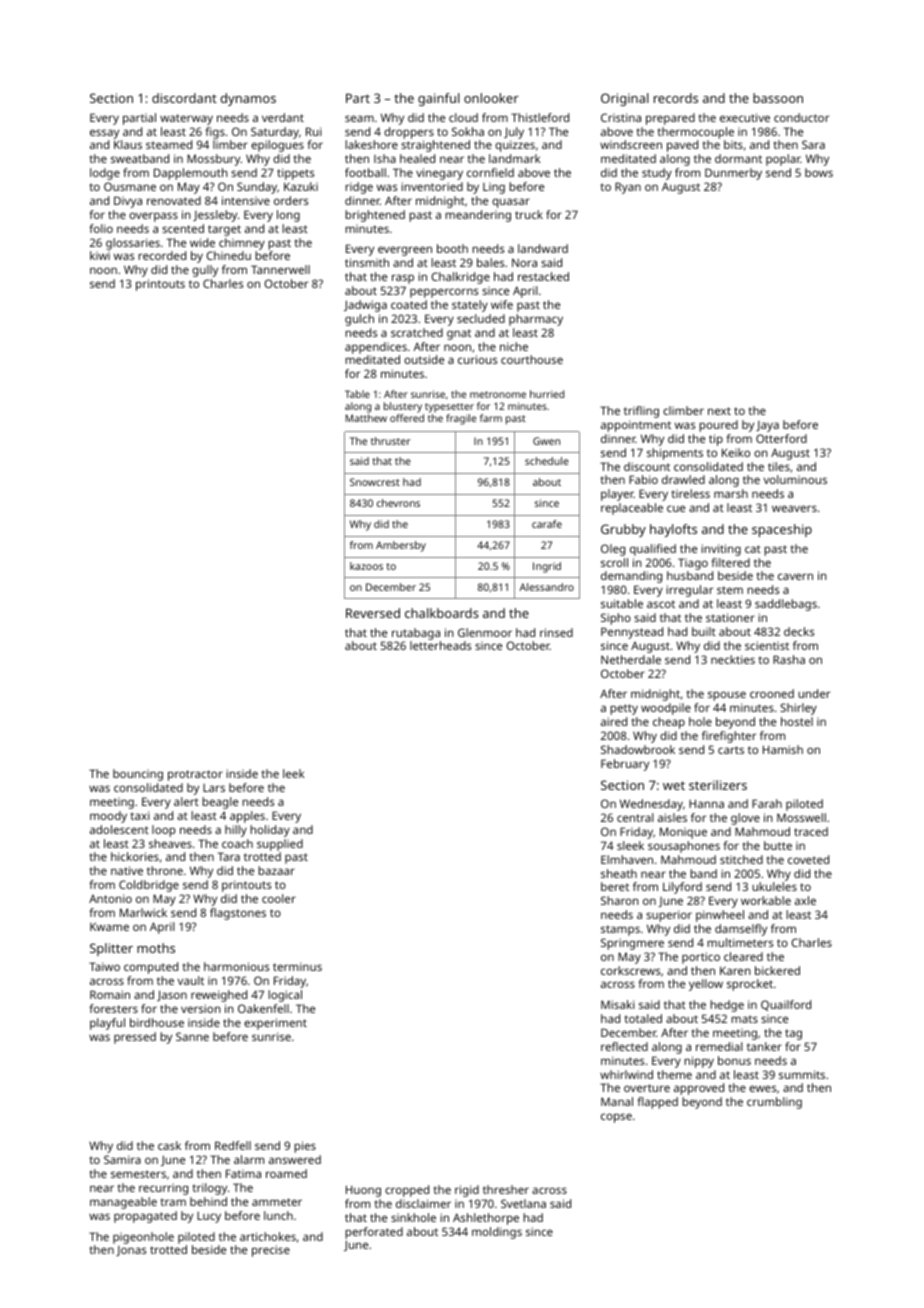 This screenshot has width=924, height=1308. Describe the element at coordinates (782, 530) in the screenshot. I see `spaceship` at that location.
